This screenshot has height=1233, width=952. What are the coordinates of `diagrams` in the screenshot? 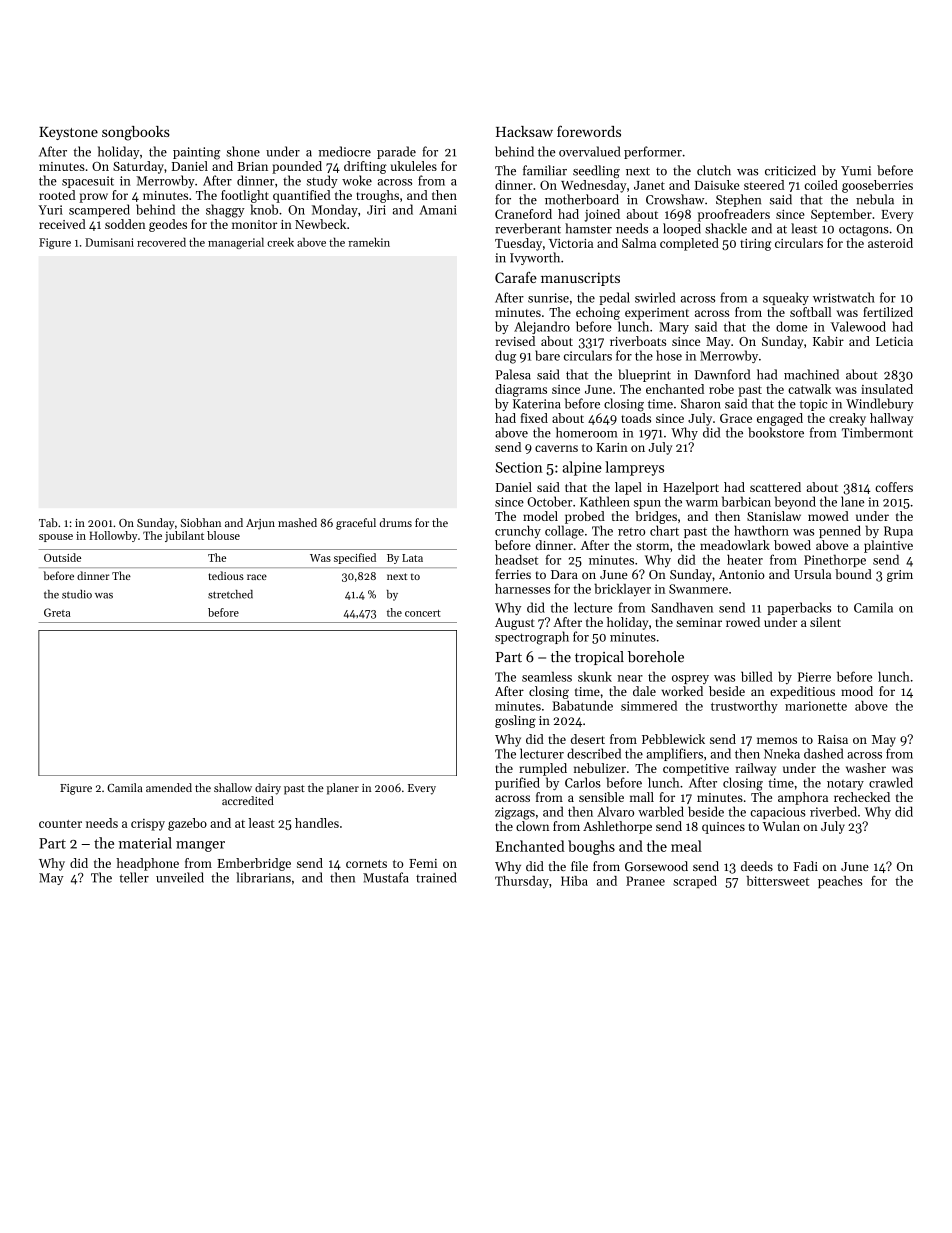 It's located at (521, 390).
